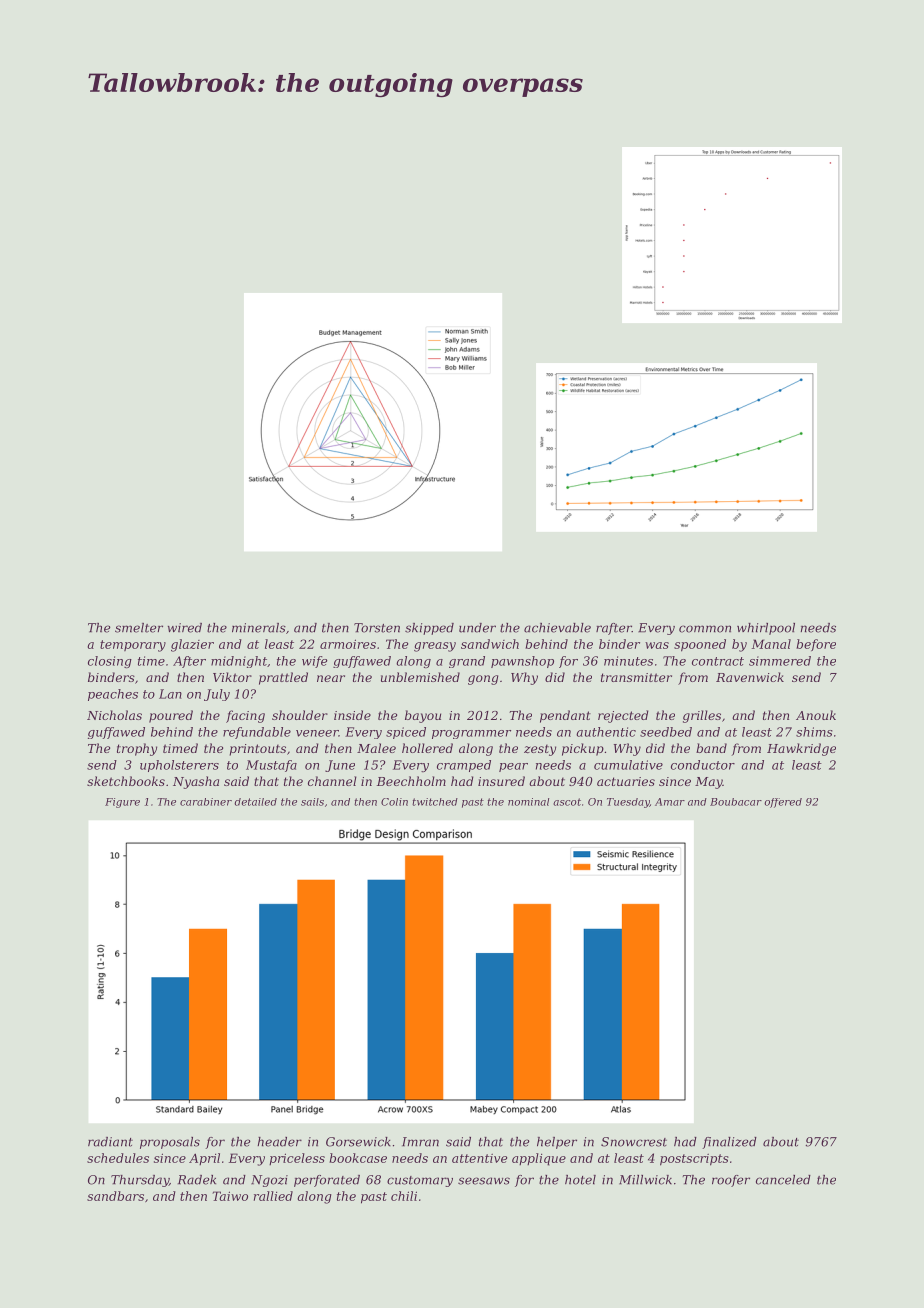 This screenshot has width=924, height=1308. I want to click on glazier, so click(192, 645).
